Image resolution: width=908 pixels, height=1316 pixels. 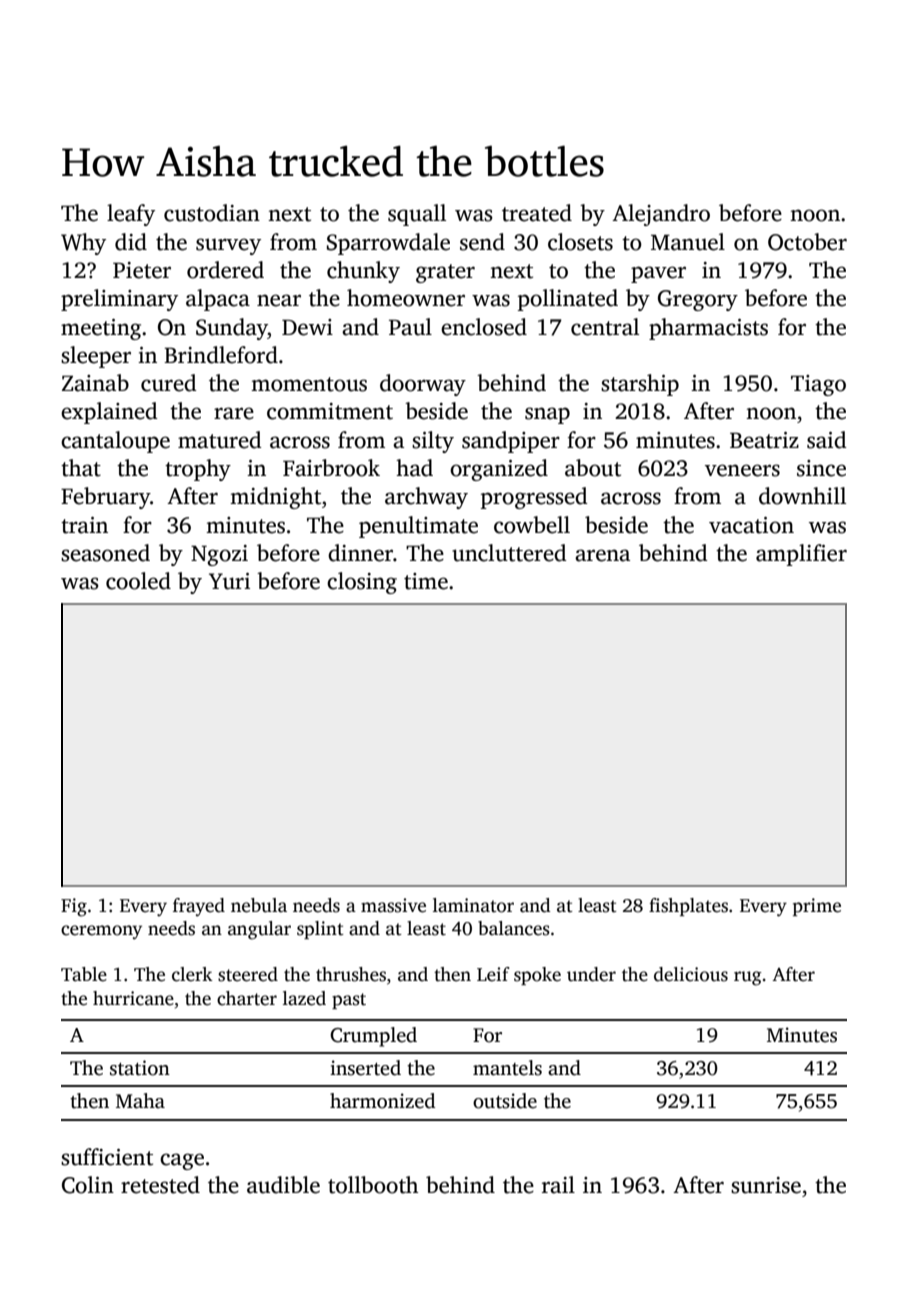 What do you see at coordinates (426, 581) in the screenshot?
I see `time` at bounding box center [426, 581].
